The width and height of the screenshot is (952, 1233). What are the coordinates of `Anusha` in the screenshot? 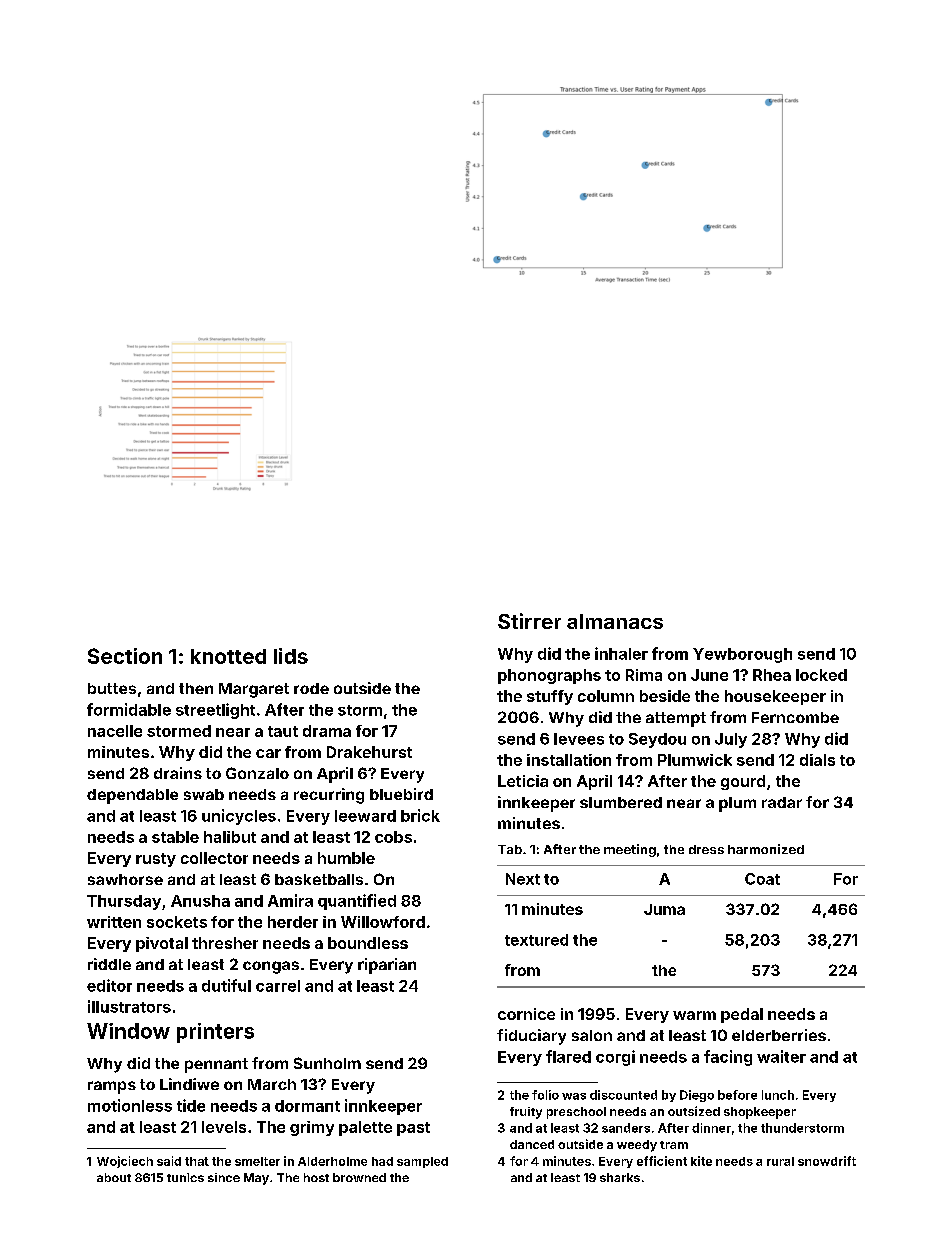 It's located at (200, 901).
